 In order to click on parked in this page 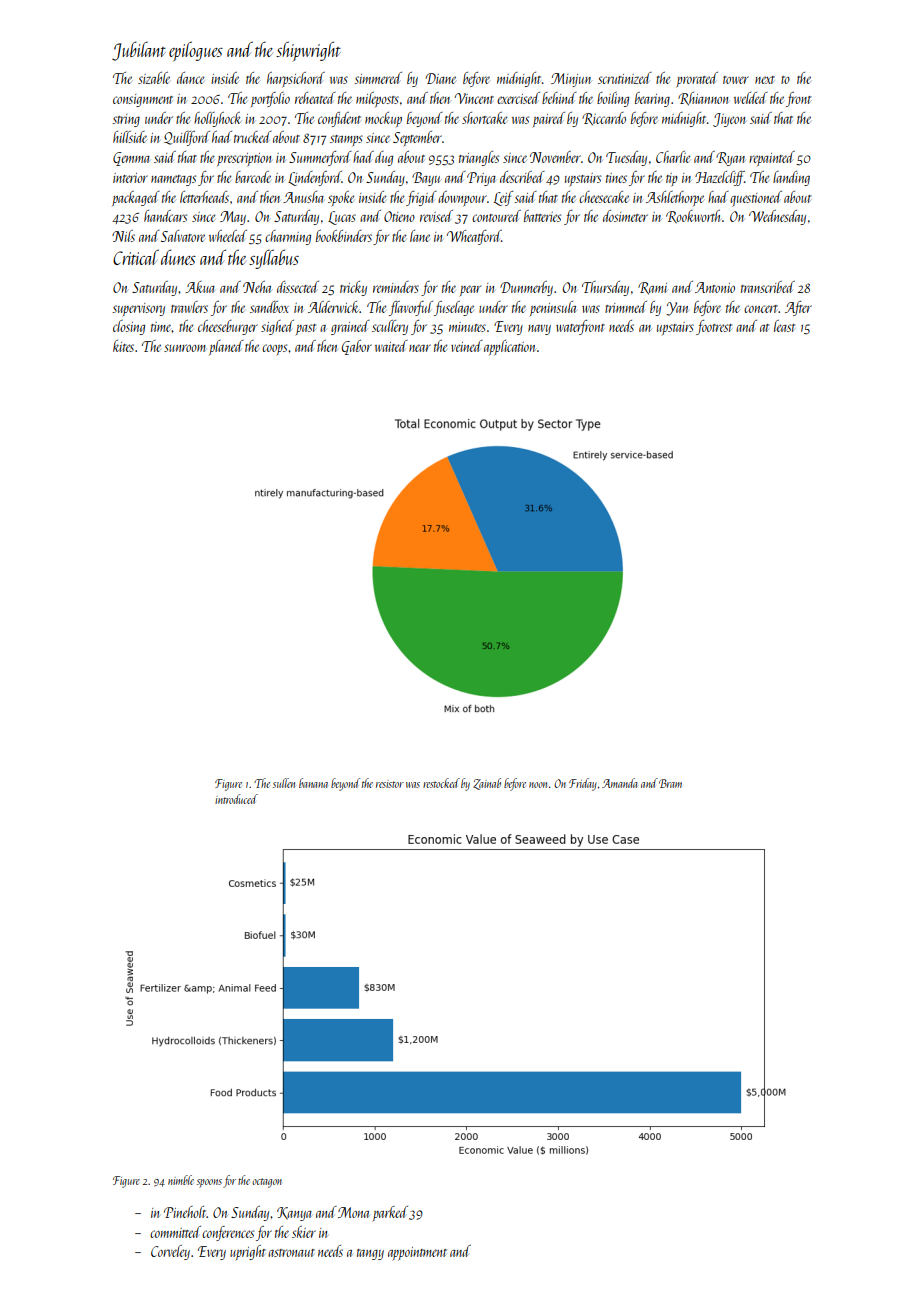, I will do `click(390, 1213)`.
